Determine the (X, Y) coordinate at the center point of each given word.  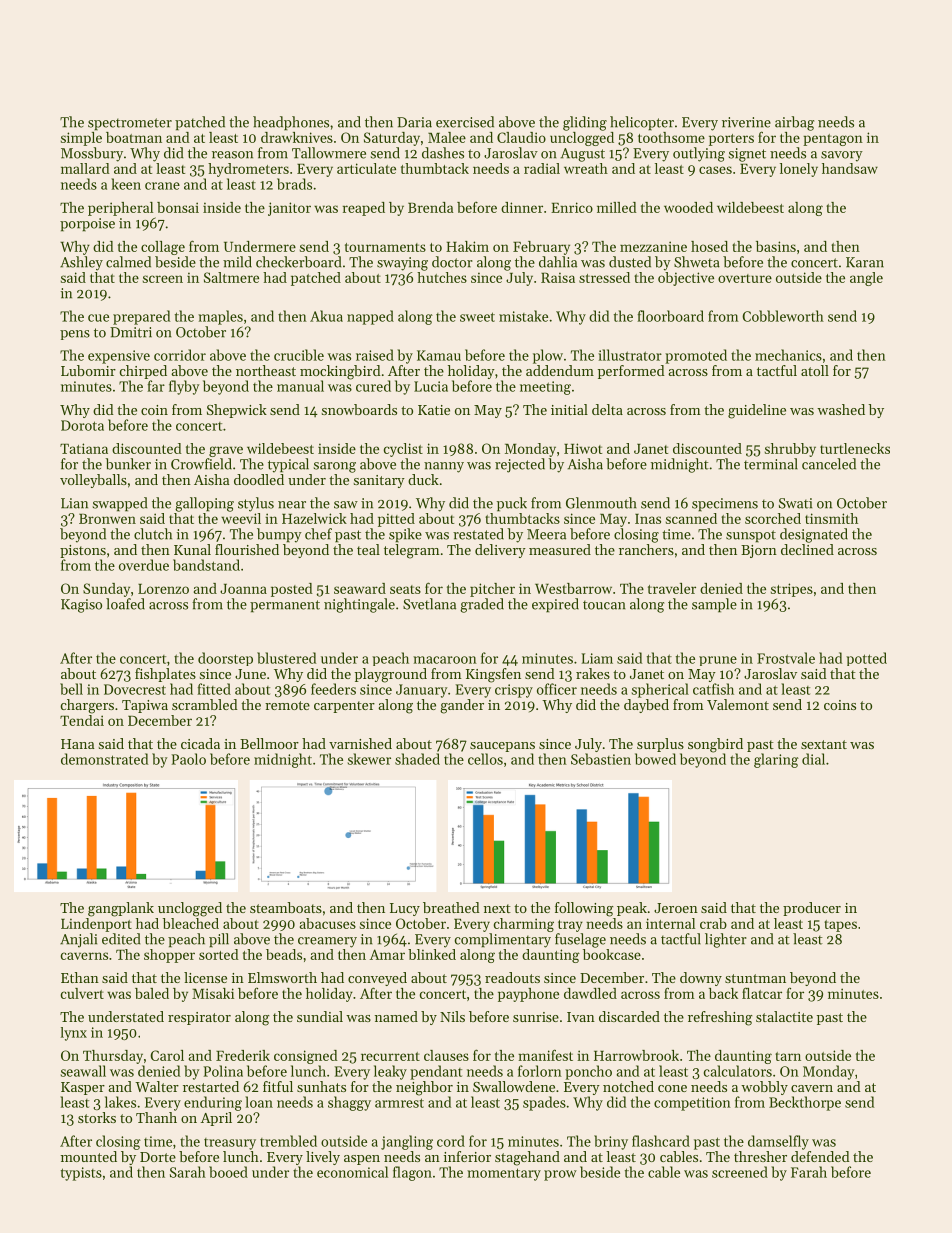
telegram (412, 551)
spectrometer (130, 124)
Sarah (188, 1172)
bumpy (279, 535)
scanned (691, 518)
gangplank (121, 909)
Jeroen (676, 908)
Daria (414, 122)
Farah (809, 1172)
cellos (485, 759)
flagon (412, 1173)
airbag (794, 123)
